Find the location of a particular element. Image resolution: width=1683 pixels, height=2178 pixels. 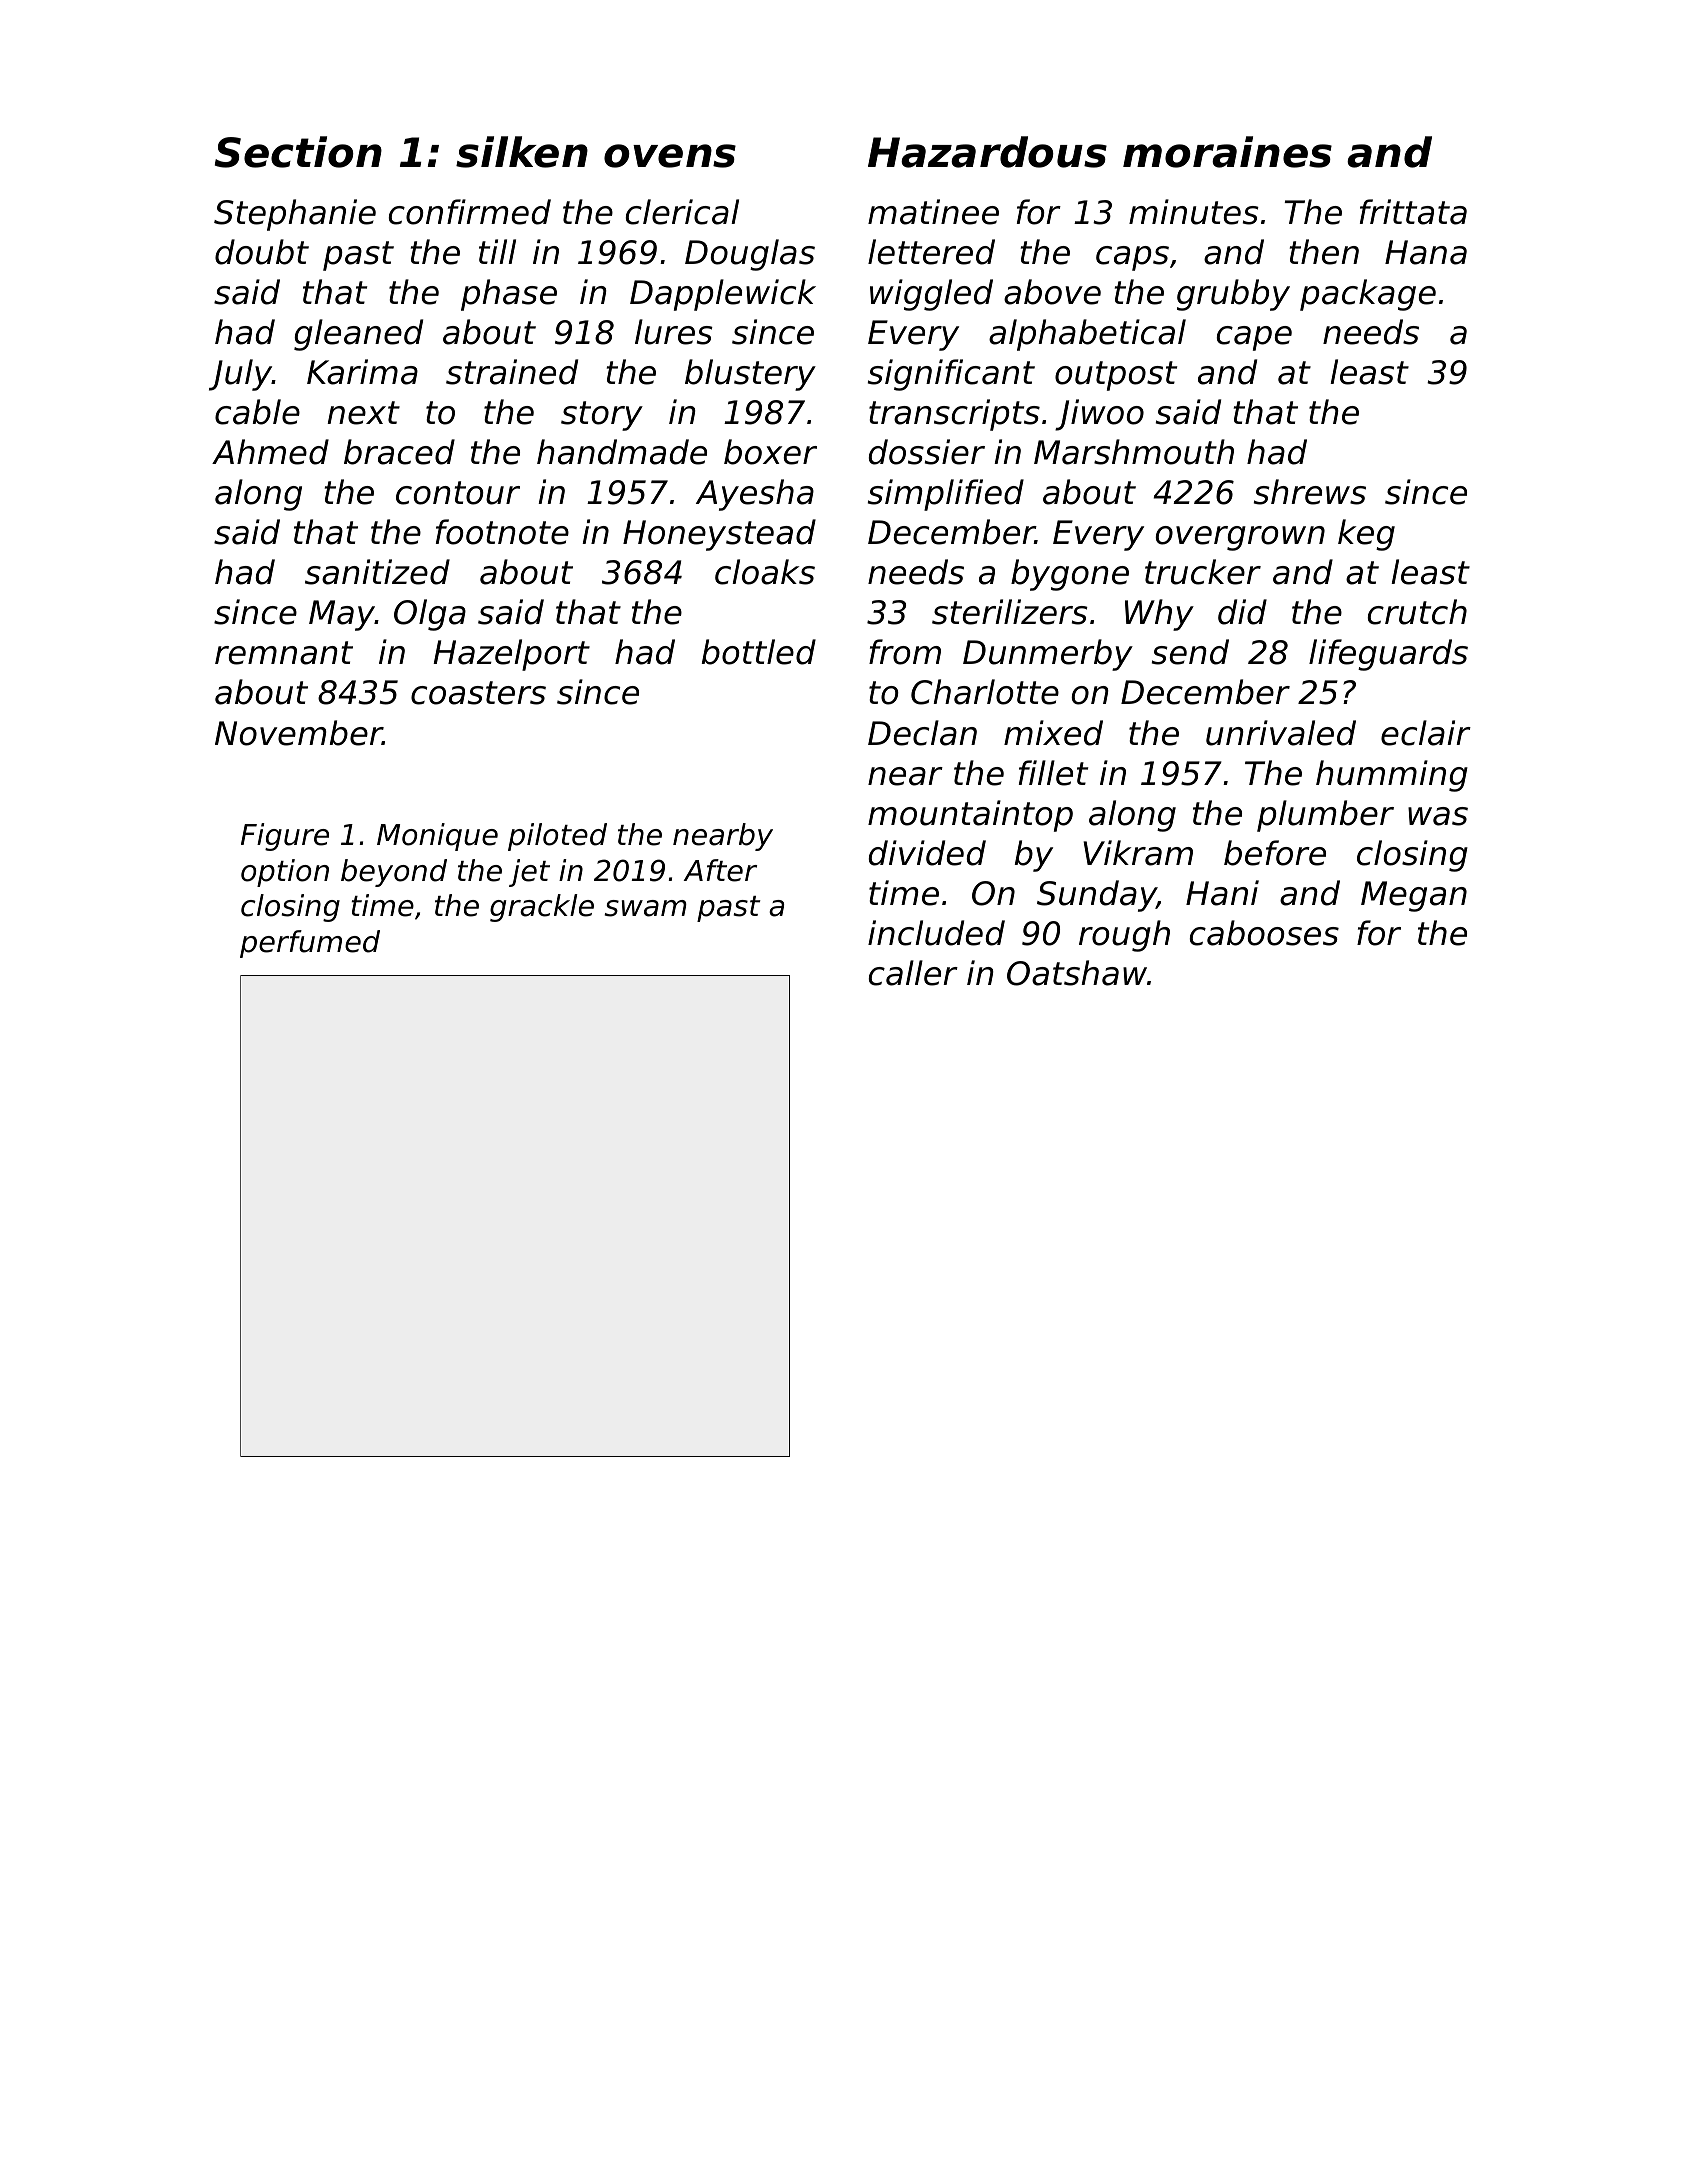

perfumed is located at coordinates (310, 944).
